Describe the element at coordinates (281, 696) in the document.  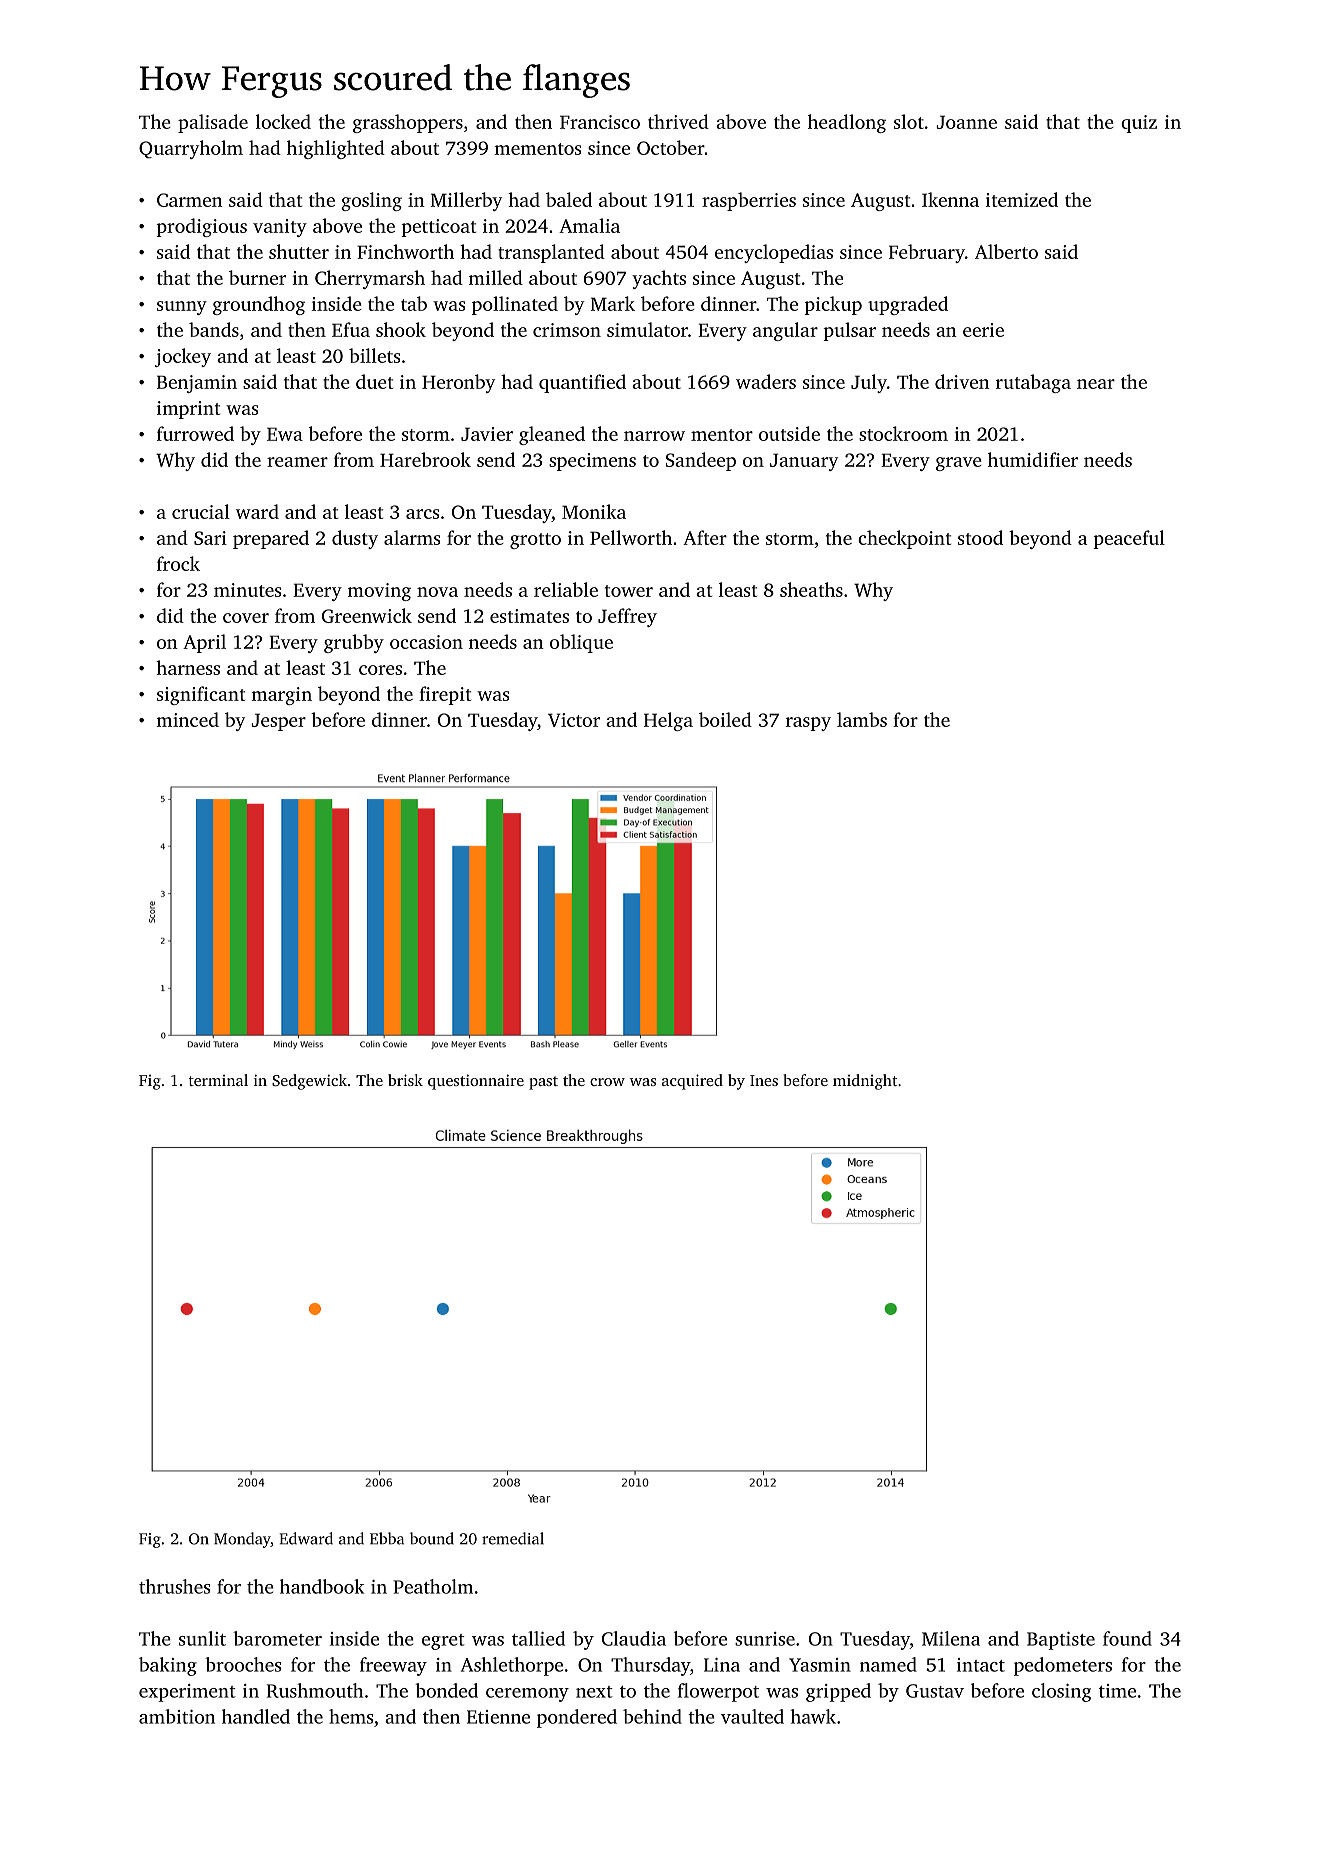
I see `margin` at that location.
